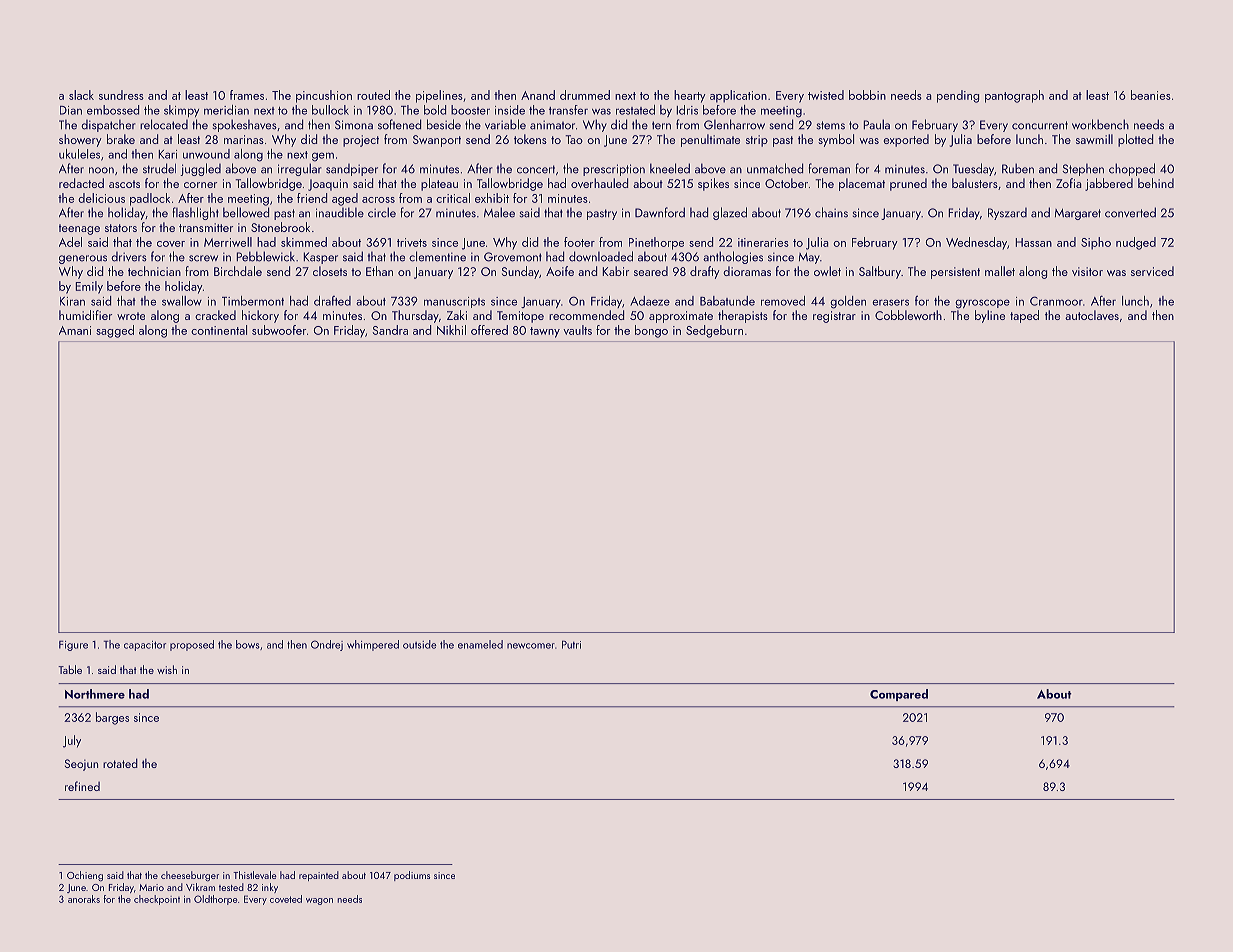 The image size is (1233, 952). Describe the element at coordinates (975, 183) in the screenshot. I see `balusters` at that location.
